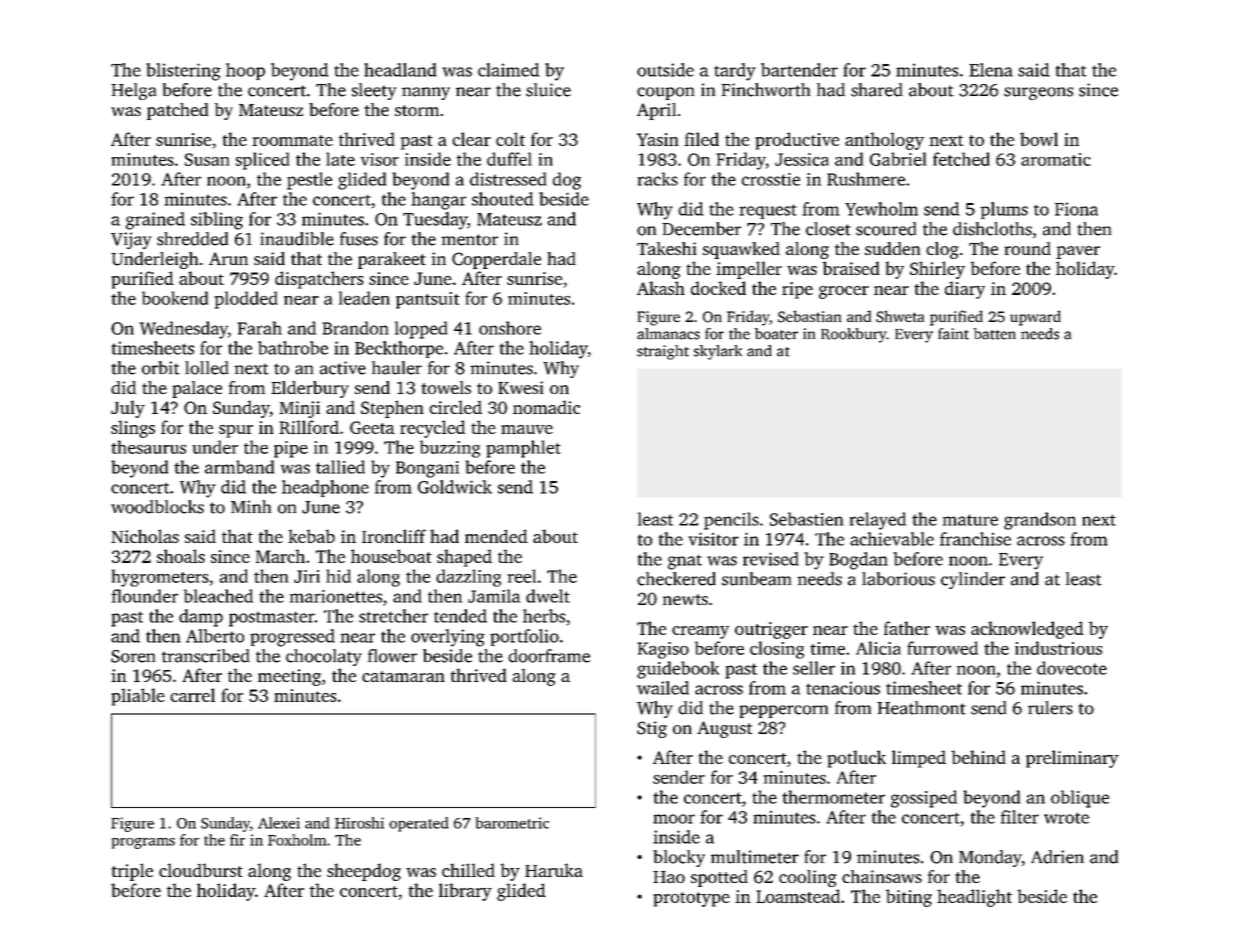 The height and width of the screenshot is (952, 1233). What do you see at coordinates (1076, 209) in the screenshot?
I see `Fiona` at bounding box center [1076, 209].
